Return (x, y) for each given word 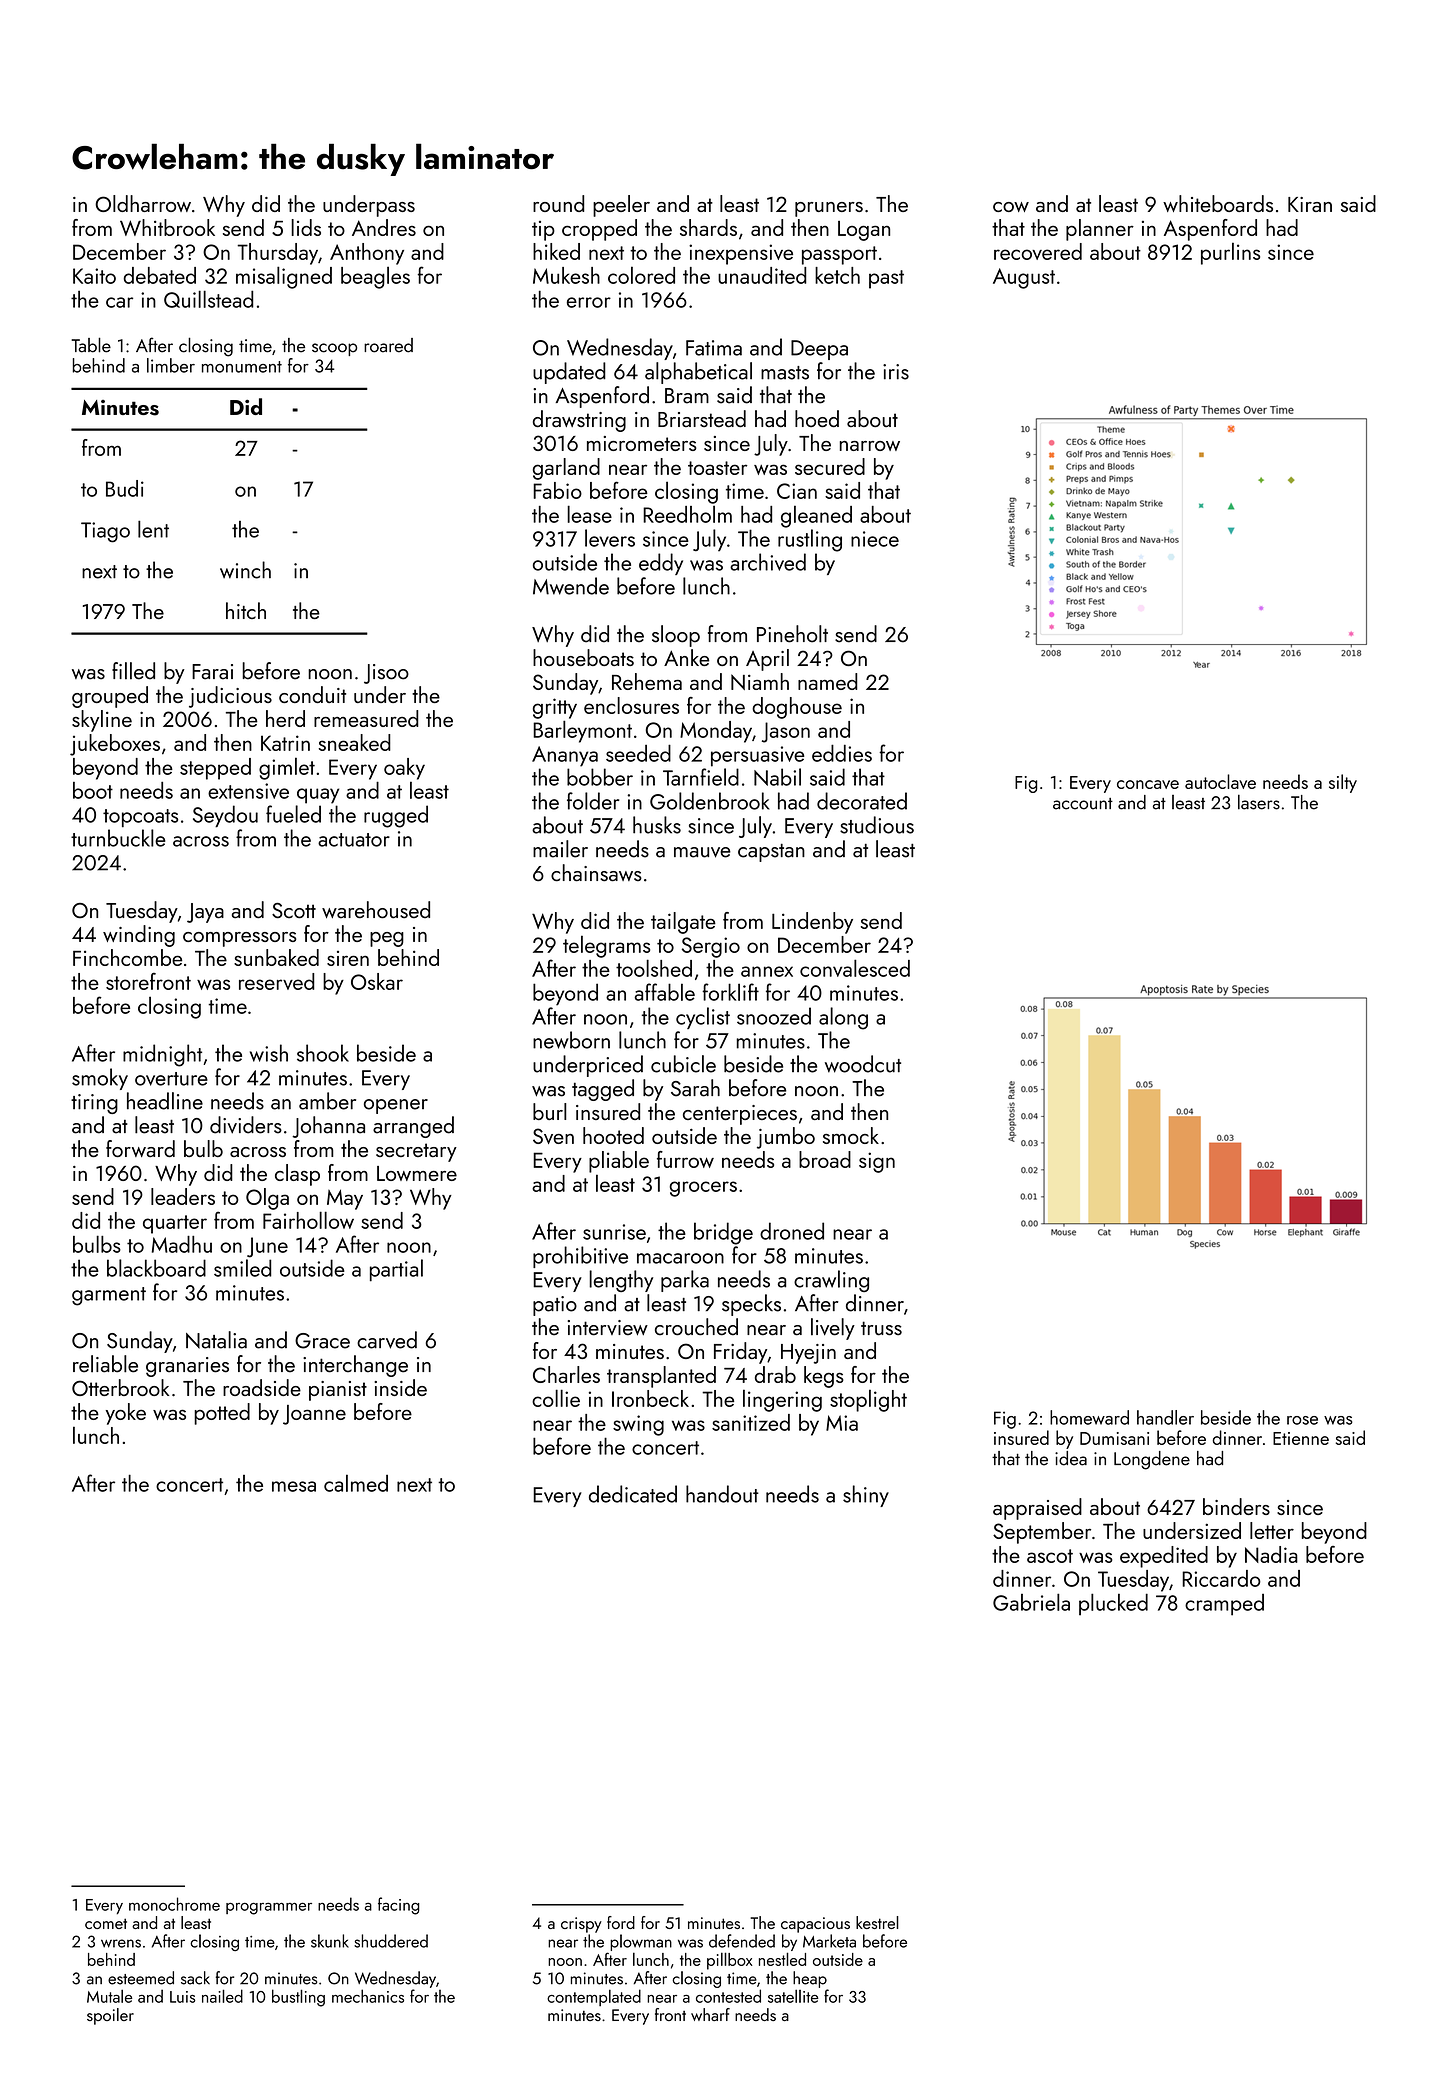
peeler (621, 206)
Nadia (1271, 1554)
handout (722, 1494)
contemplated (594, 1997)
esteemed (141, 1978)
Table (91, 345)
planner (1100, 230)
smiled (242, 1268)
